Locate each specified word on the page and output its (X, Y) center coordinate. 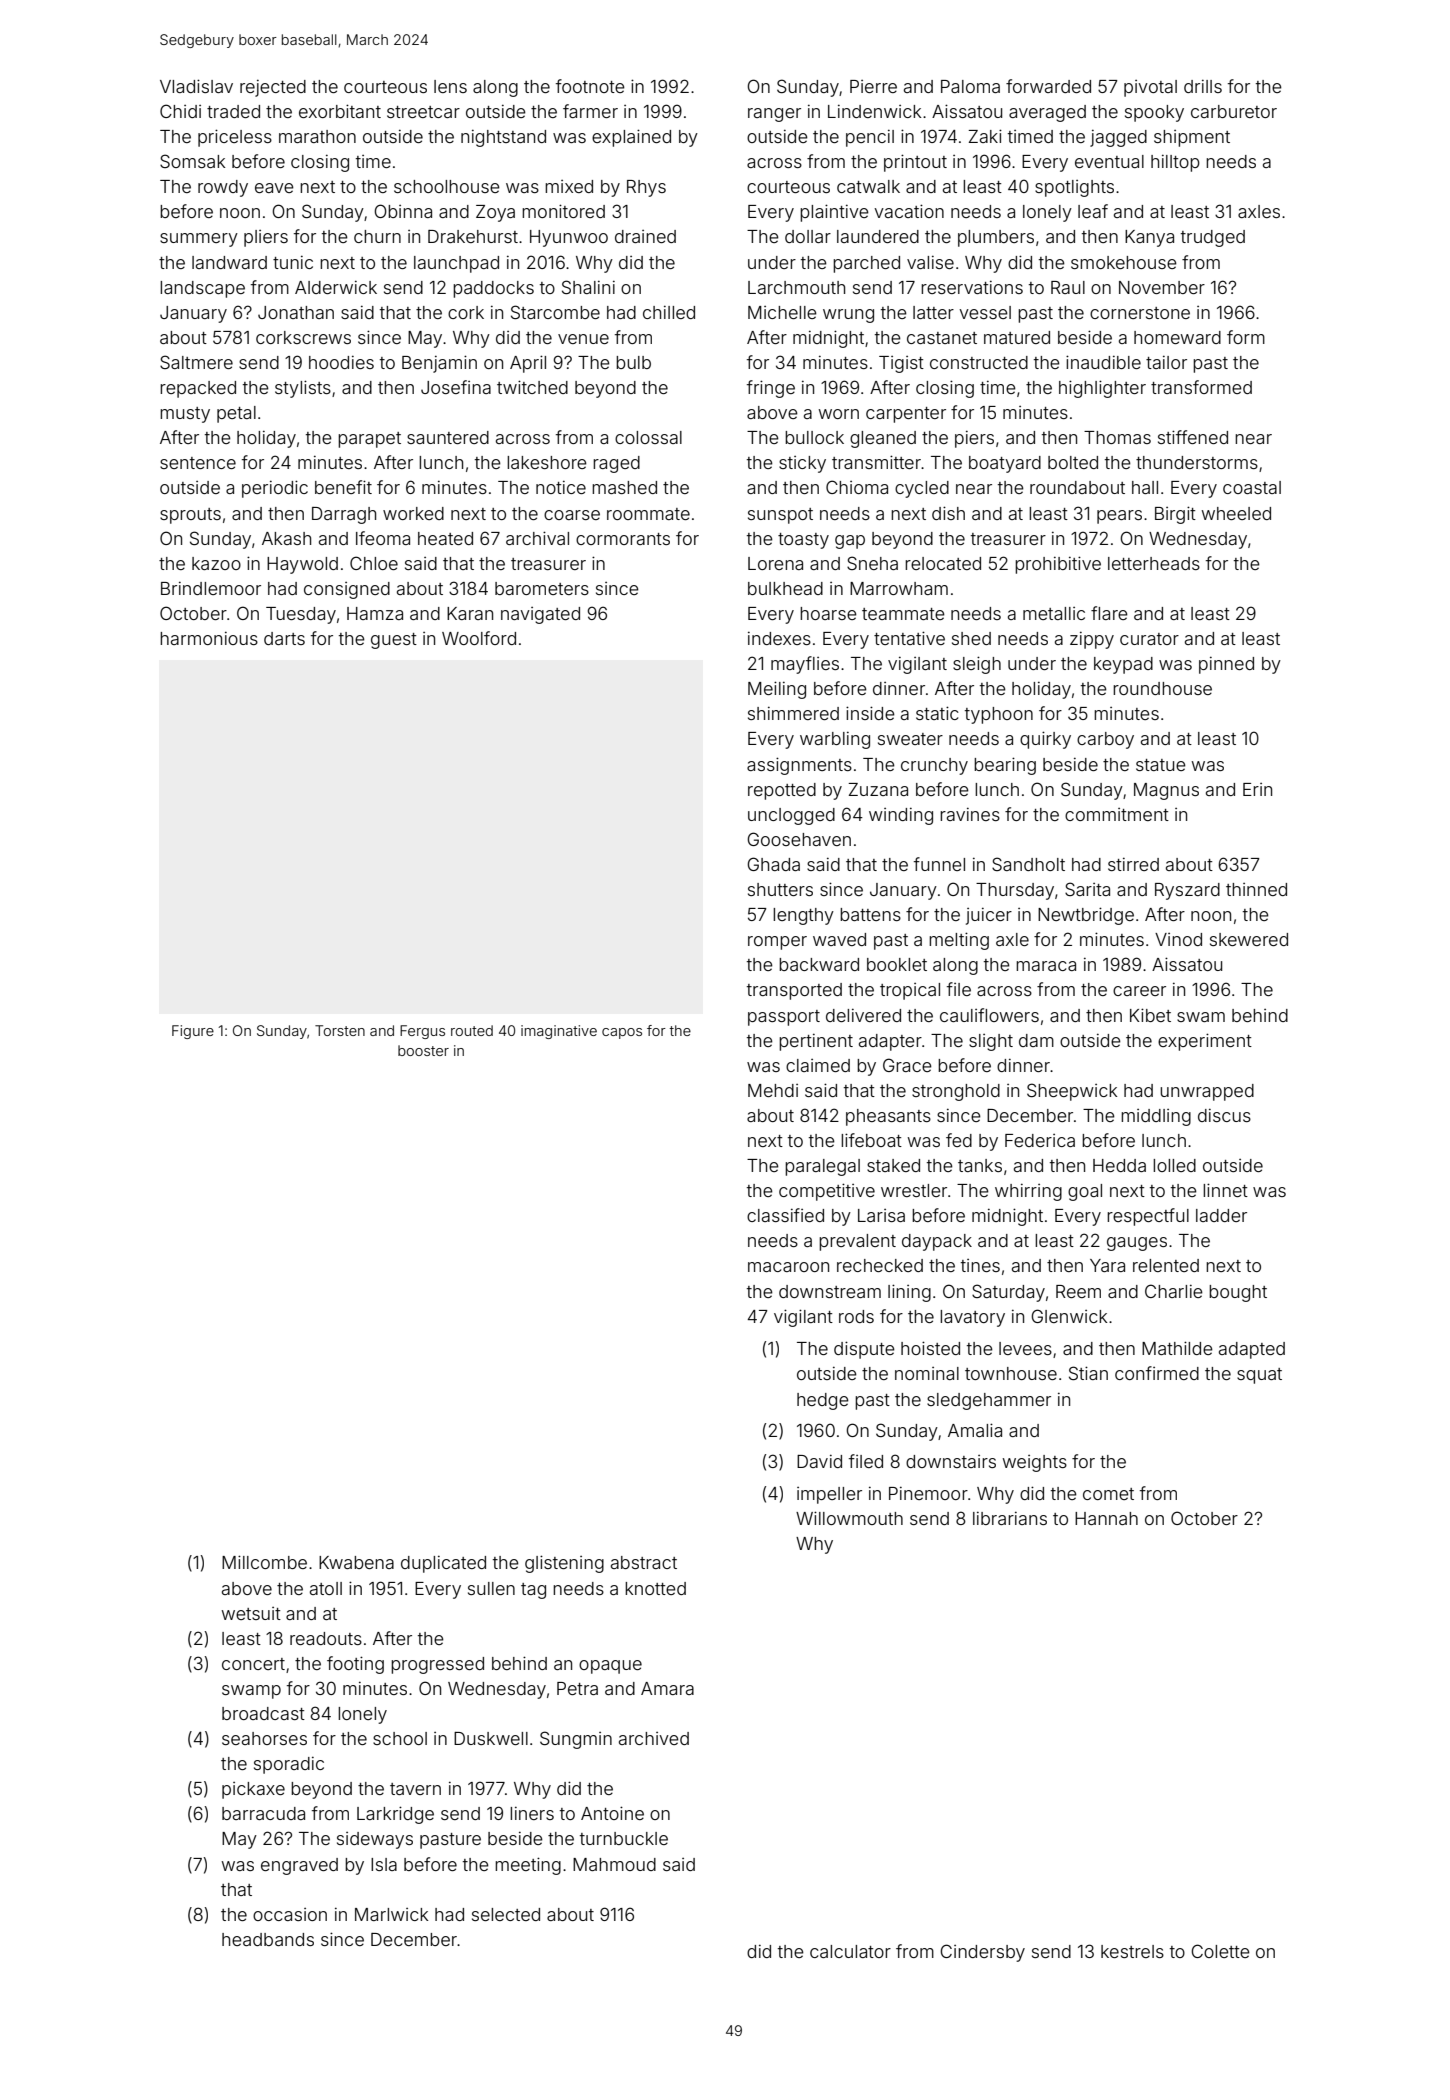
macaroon (788, 1267)
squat (1259, 1376)
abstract (644, 1562)
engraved (299, 1866)
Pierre (873, 86)
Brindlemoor (211, 588)
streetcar (423, 112)
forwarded (1048, 86)
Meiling (777, 690)
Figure (193, 1032)
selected (506, 1914)
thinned (1256, 889)
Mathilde (1177, 1348)
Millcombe (264, 1562)
